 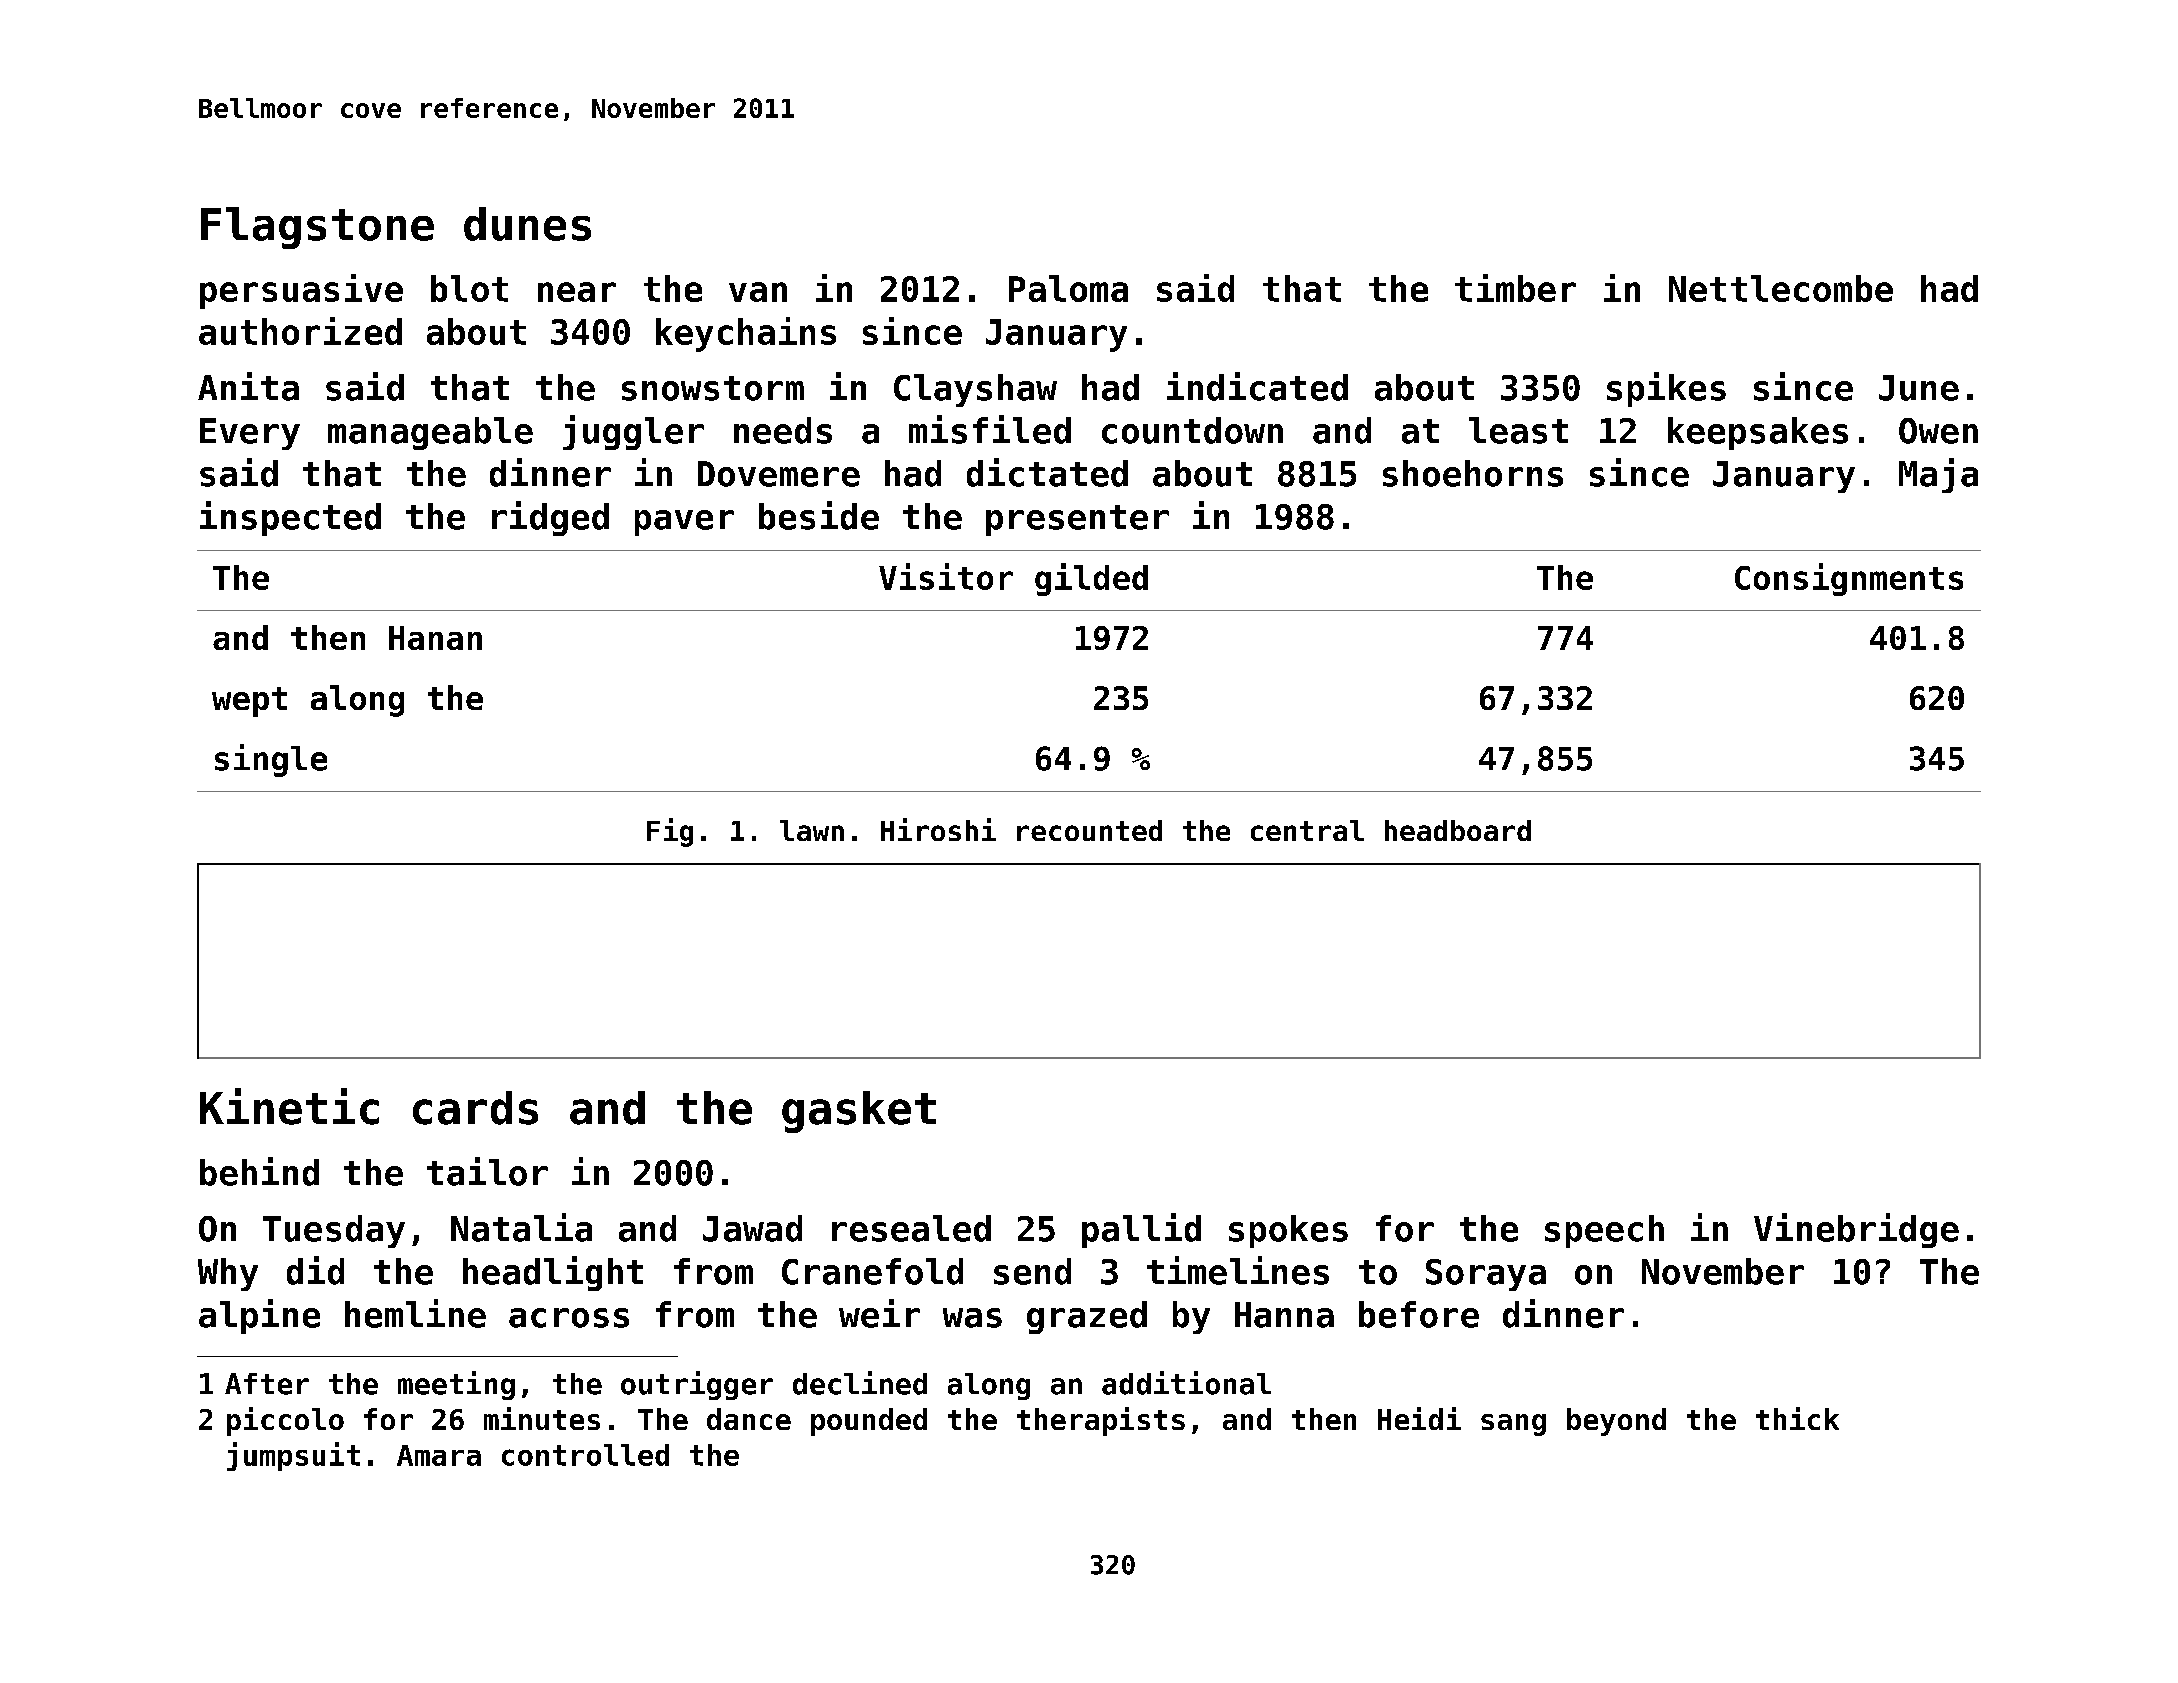 What do you see at coordinates (249, 702) in the page?
I see `wept` at bounding box center [249, 702].
